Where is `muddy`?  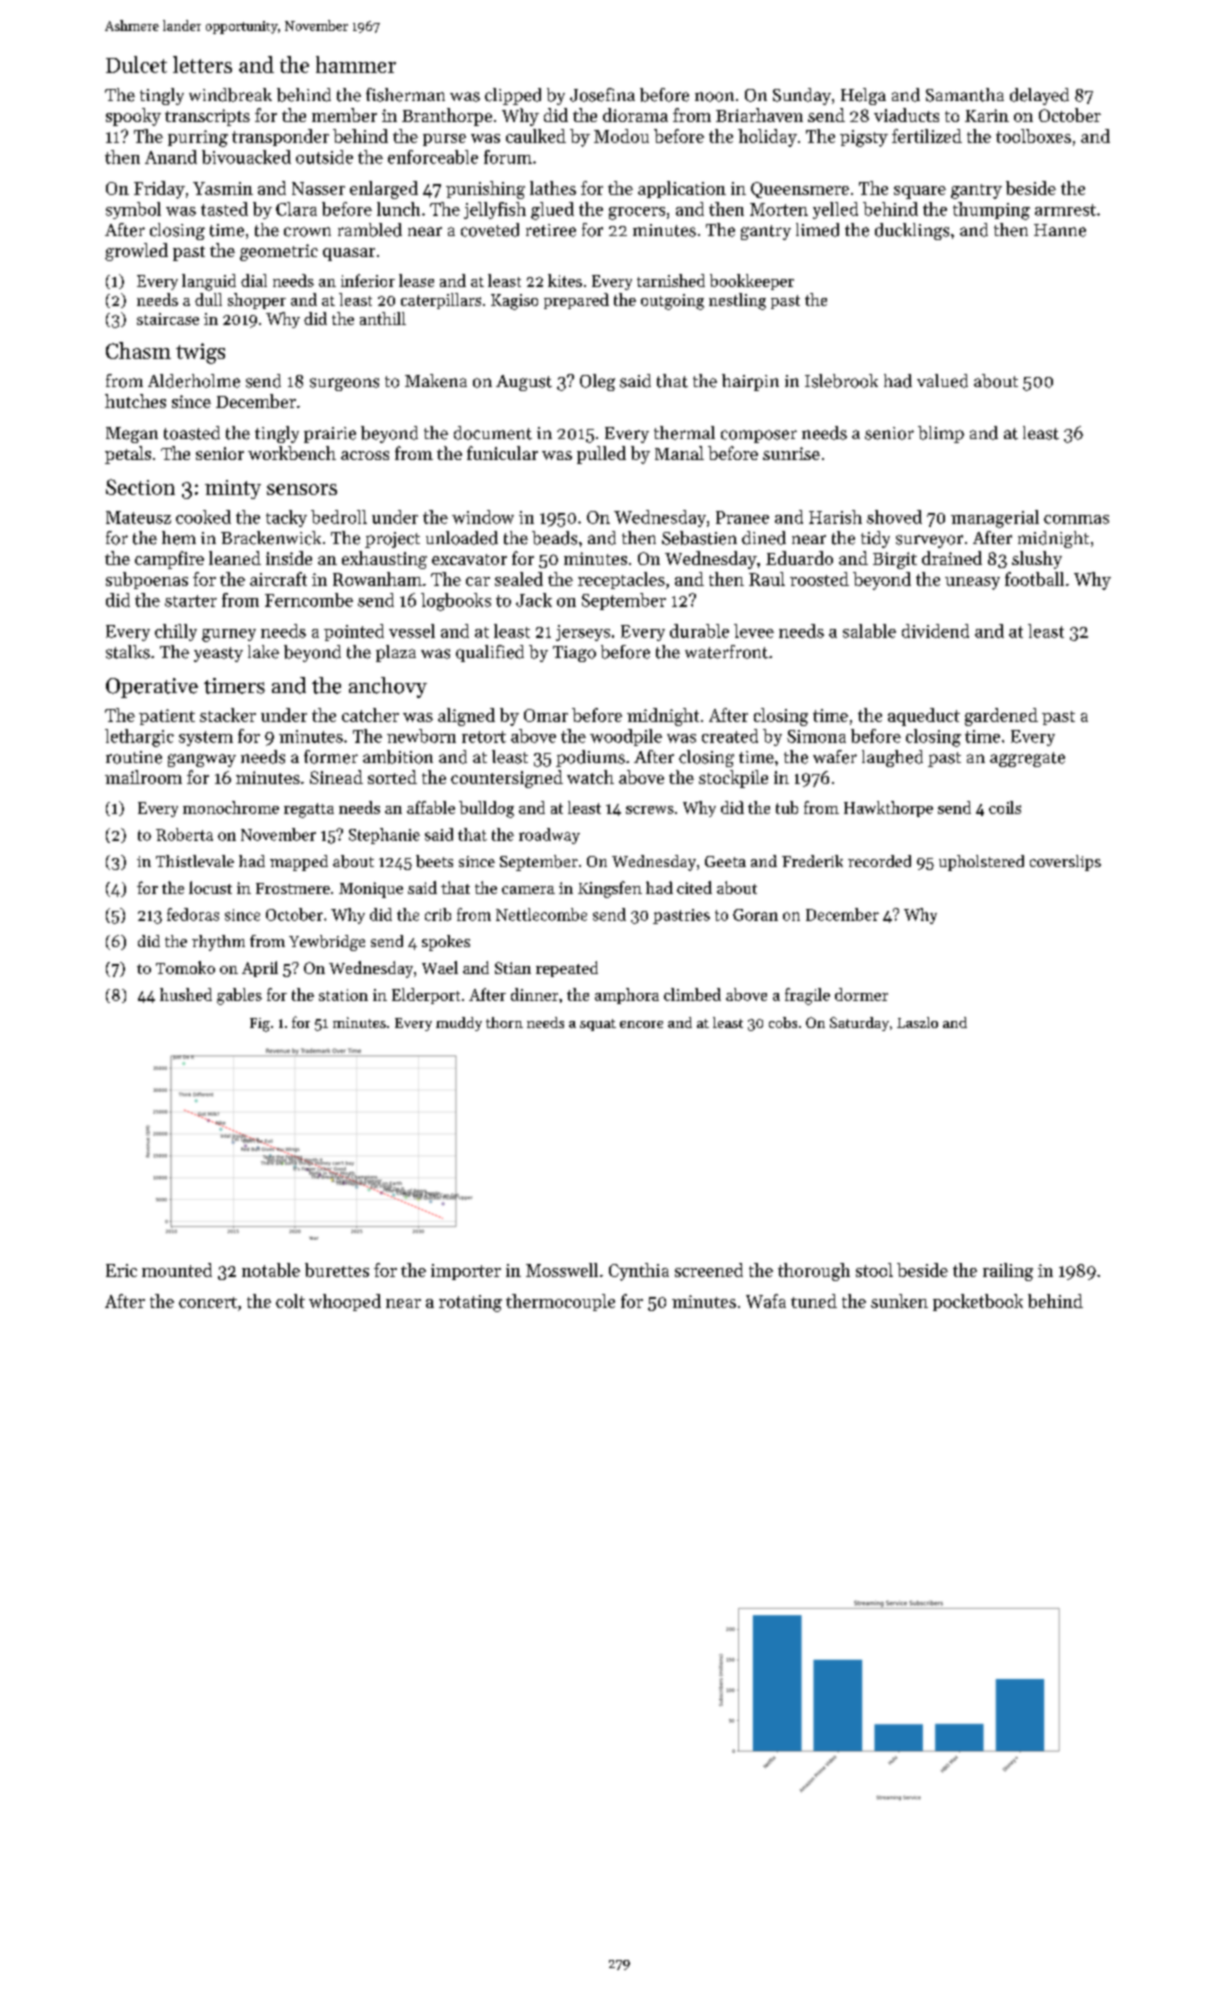 muddy is located at coordinates (459, 1024).
